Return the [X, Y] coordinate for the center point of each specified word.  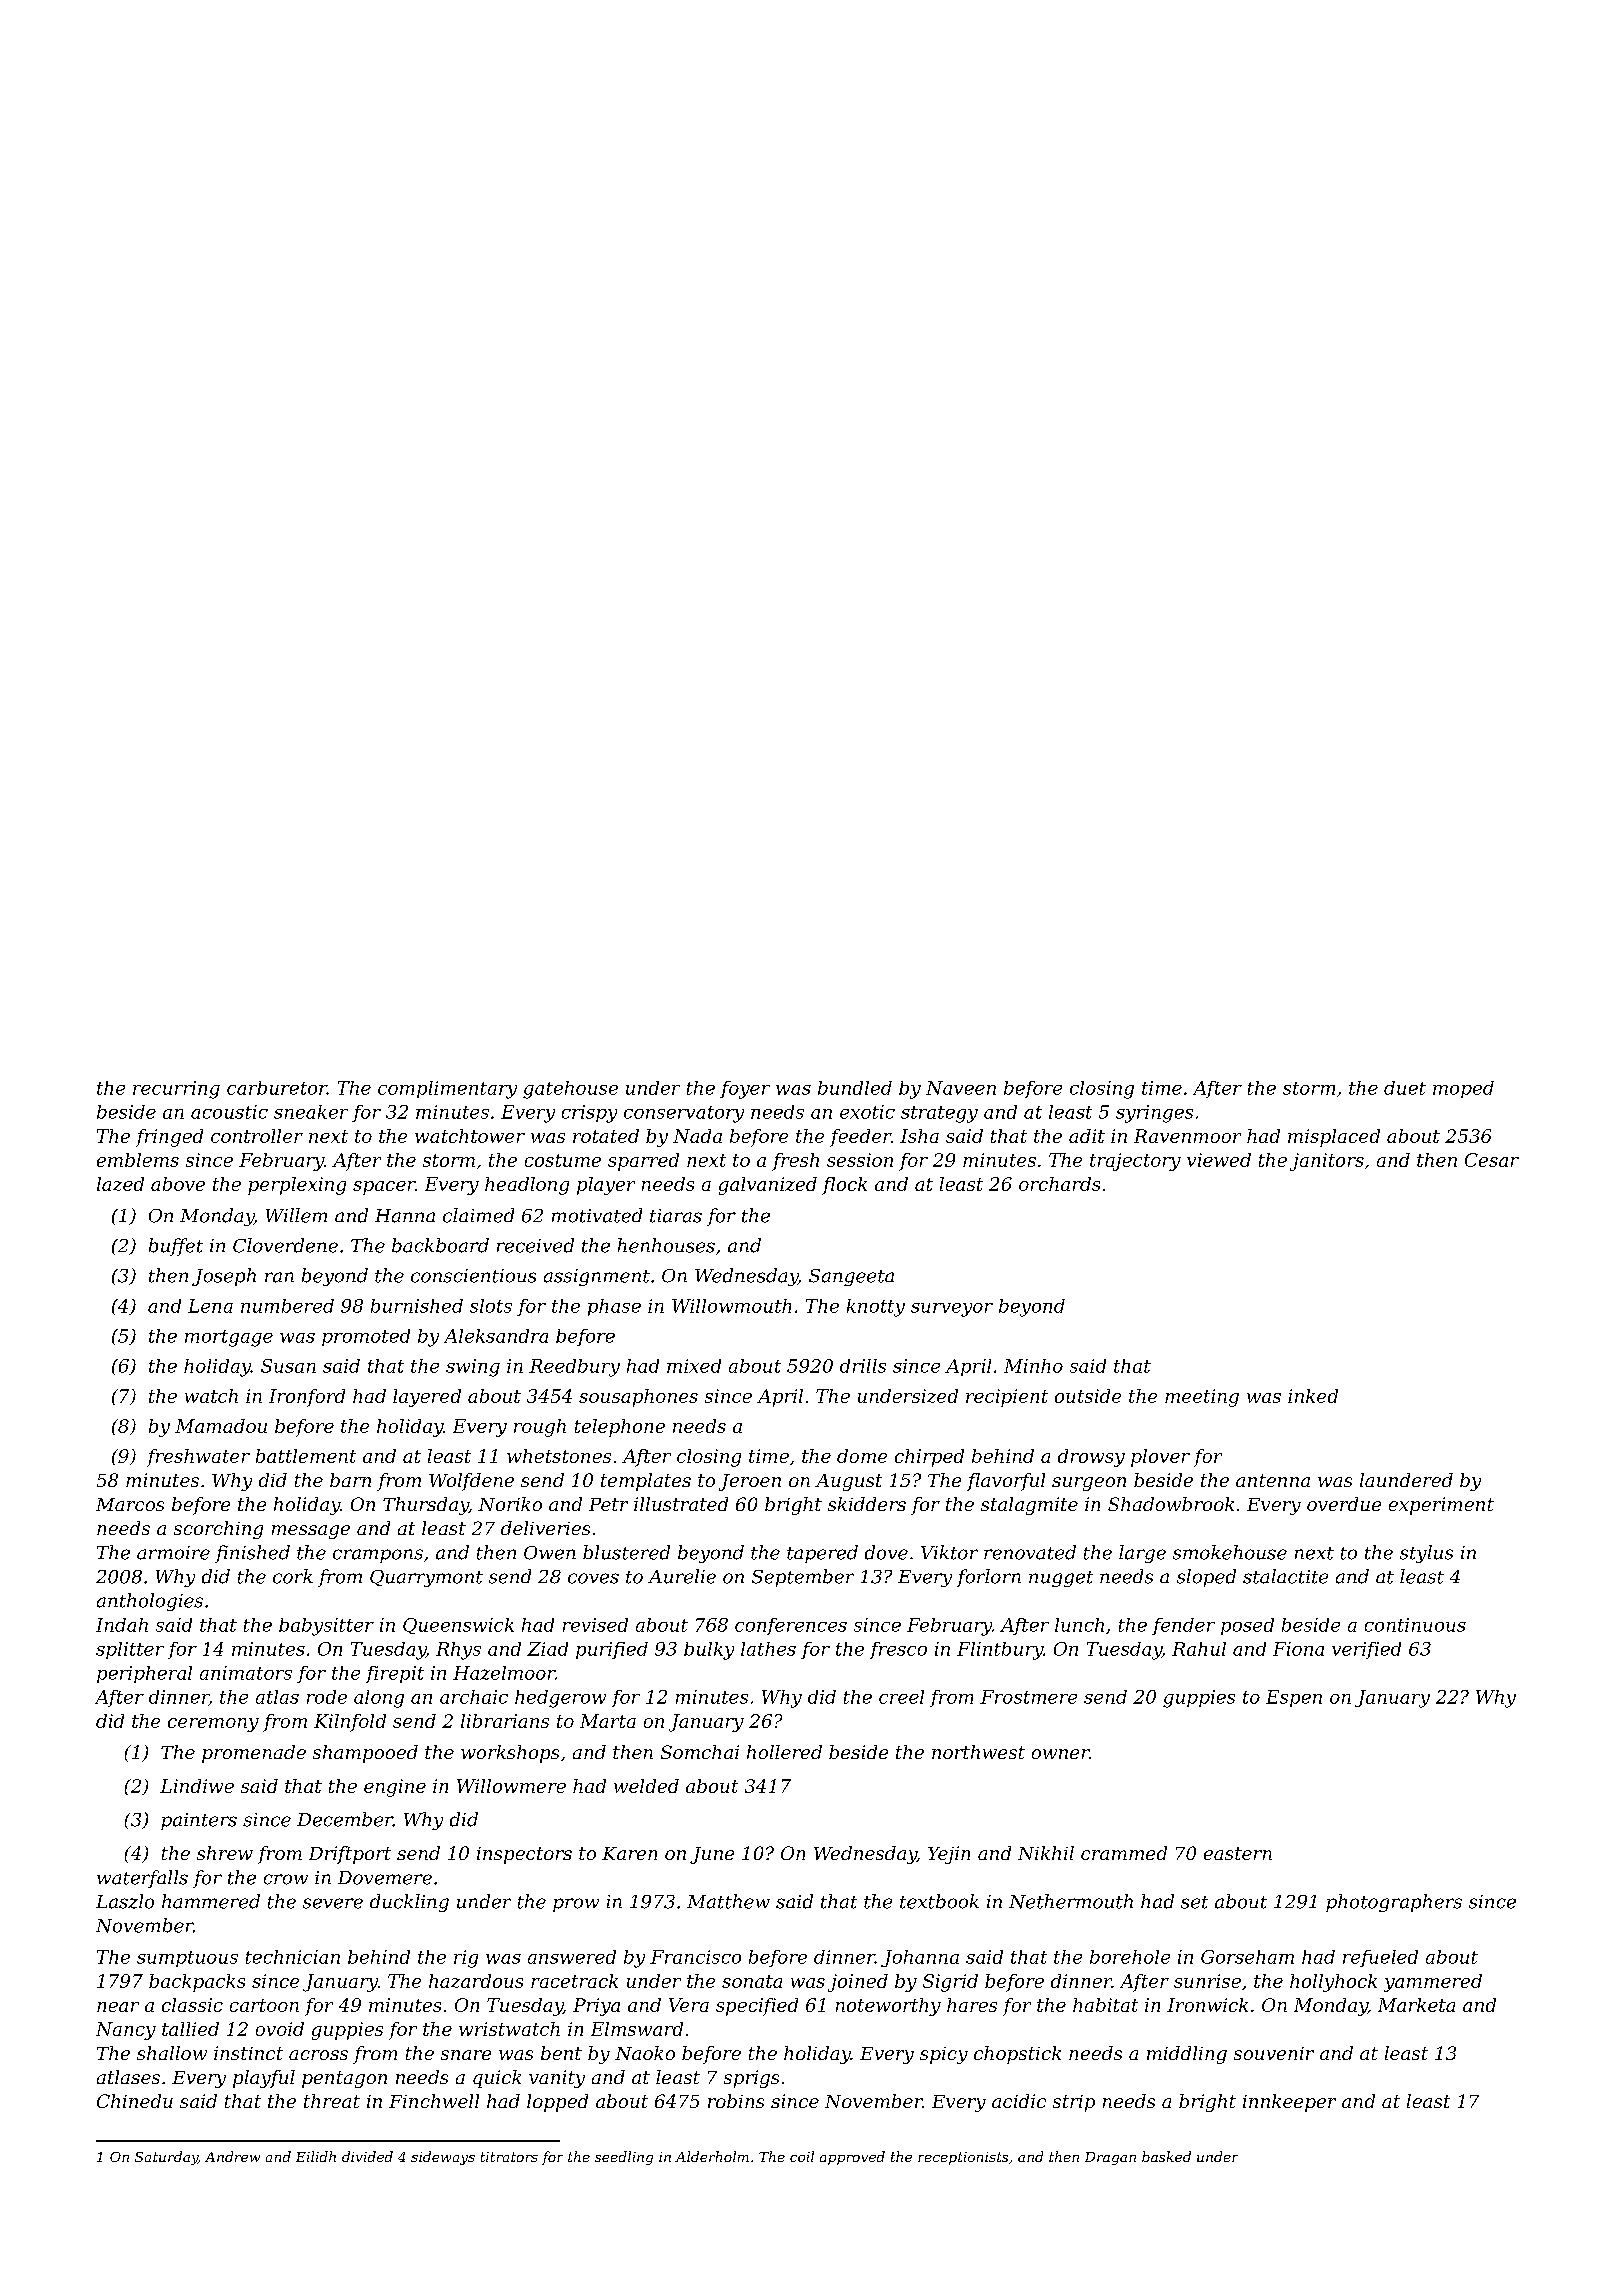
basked [1166, 2156]
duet [1405, 1088]
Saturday [166, 2158]
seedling [624, 2158]
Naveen [961, 1088]
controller [257, 1136]
